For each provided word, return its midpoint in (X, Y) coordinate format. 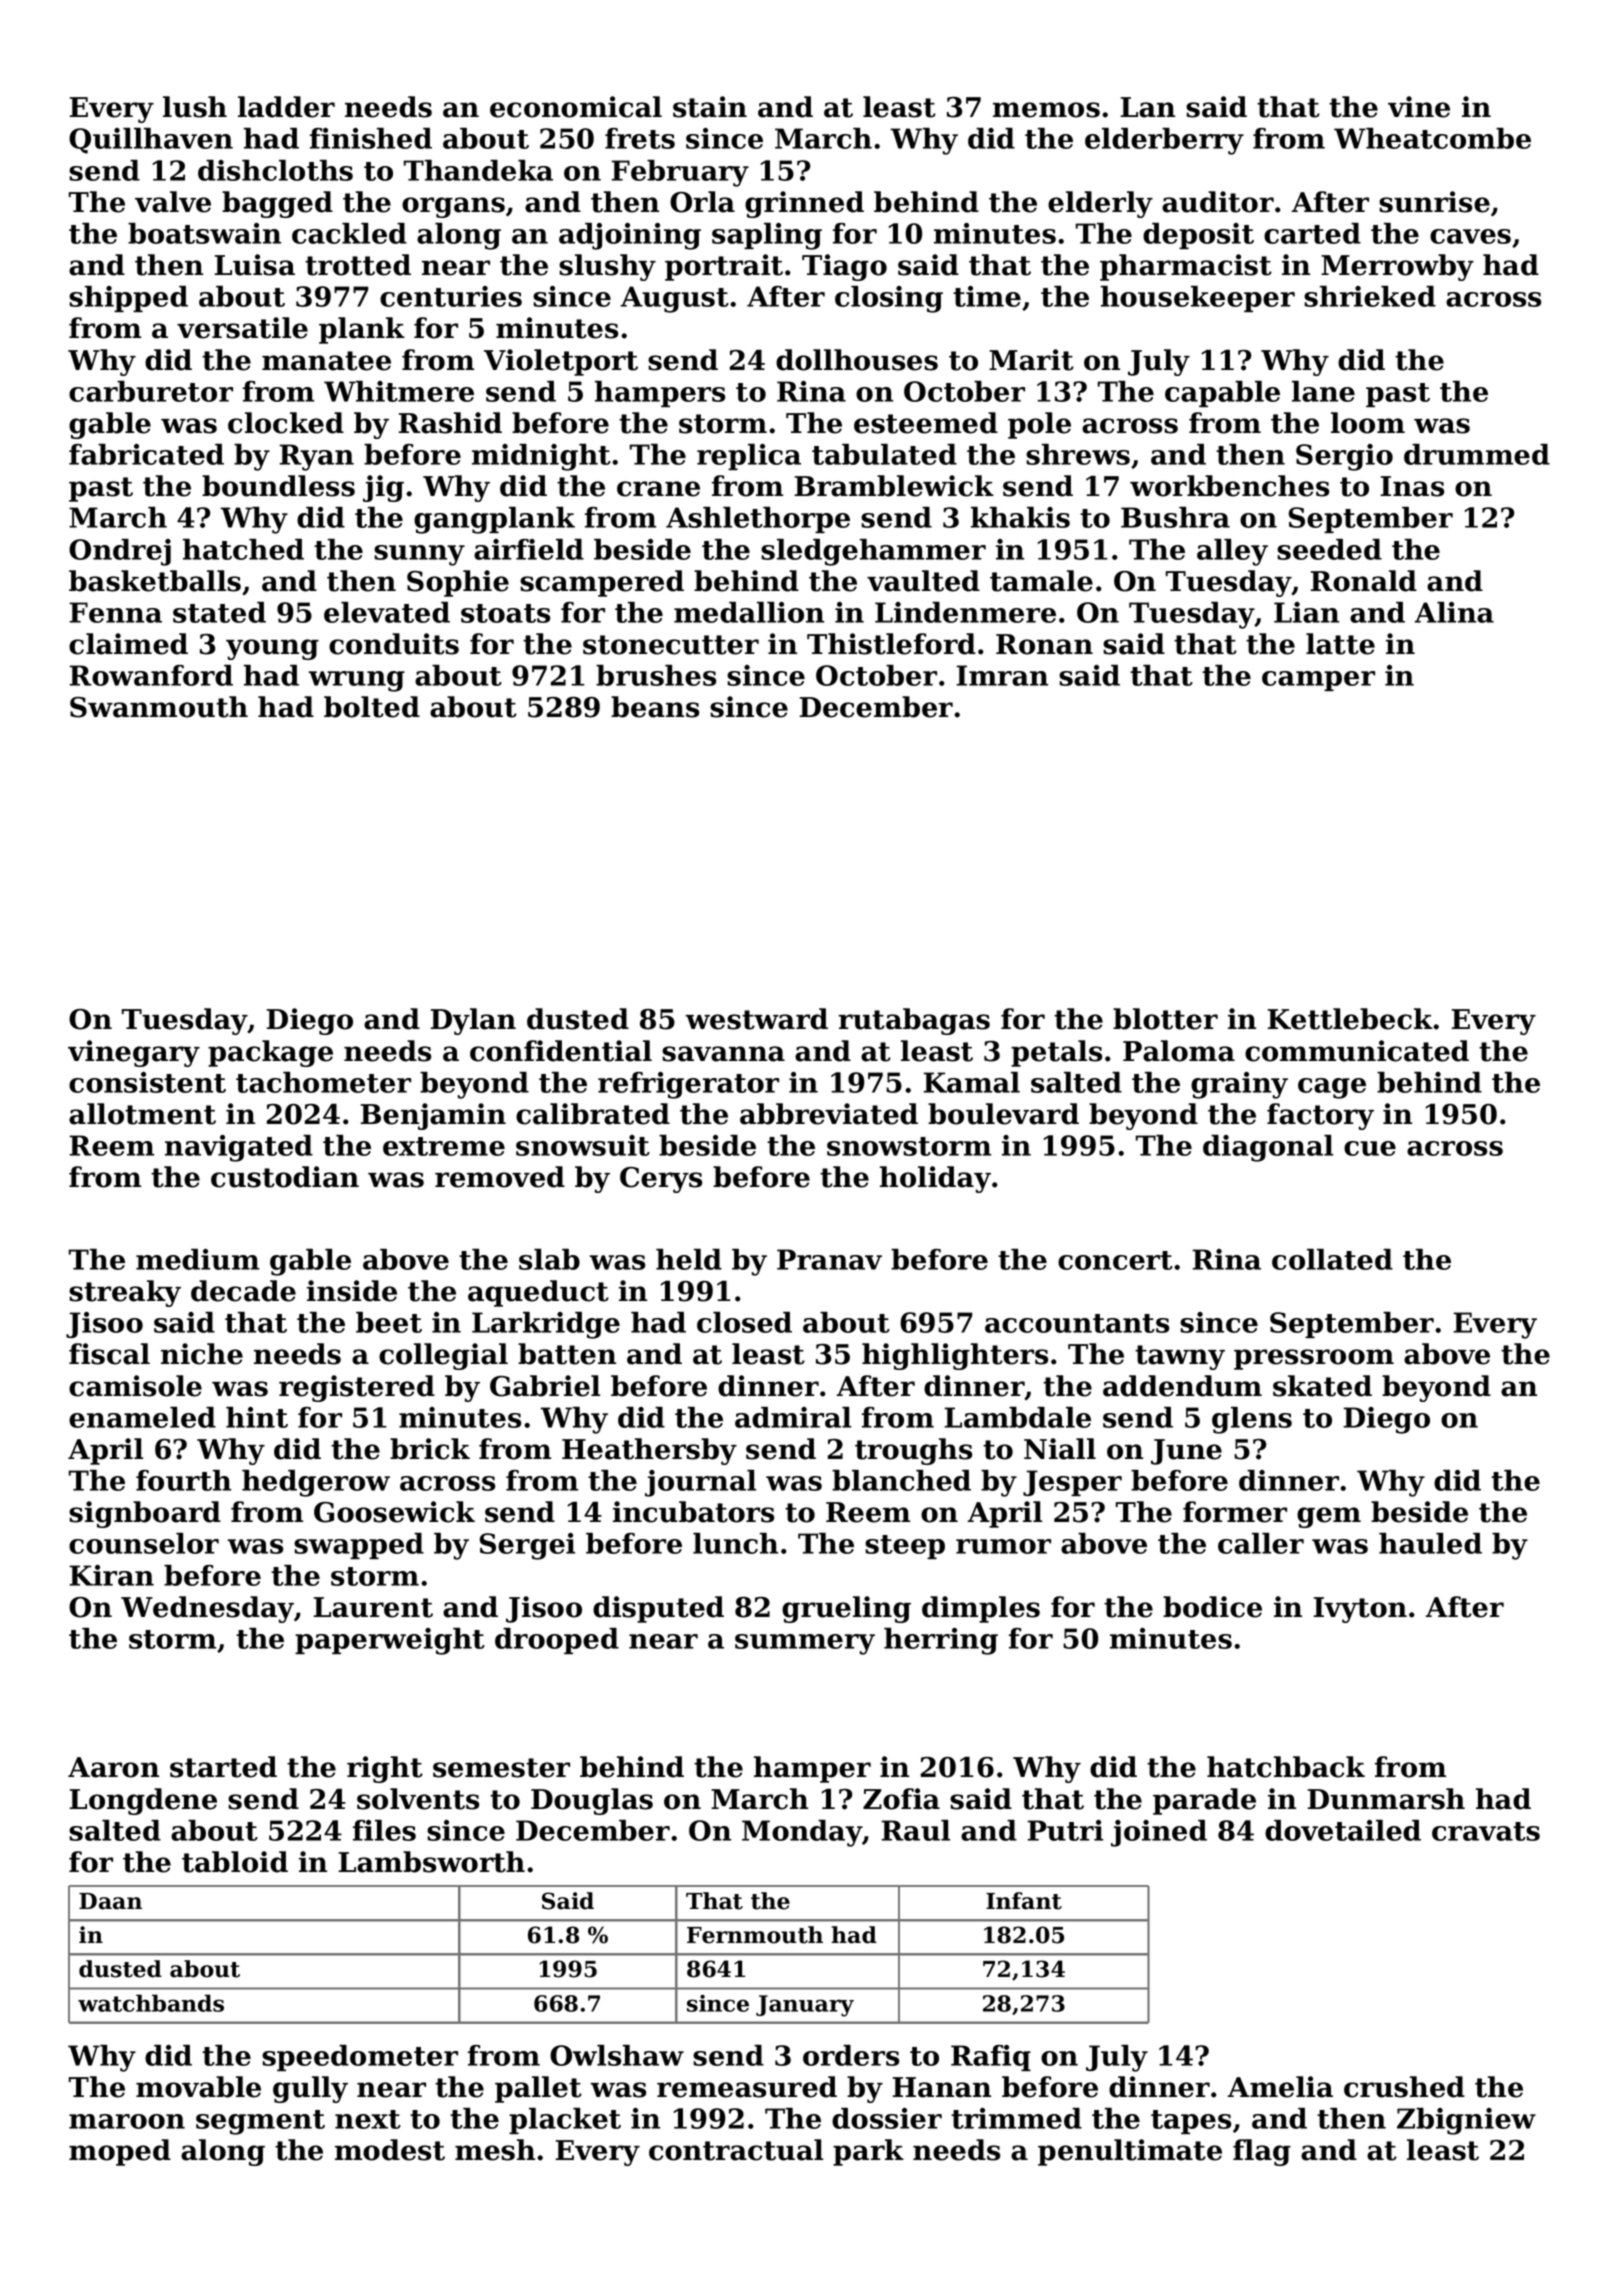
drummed (1477, 454)
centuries (451, 296)
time (987, 296)
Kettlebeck (1350, 1019)
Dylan (473, 1021)
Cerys (661, 1180)
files (384, 1830)
